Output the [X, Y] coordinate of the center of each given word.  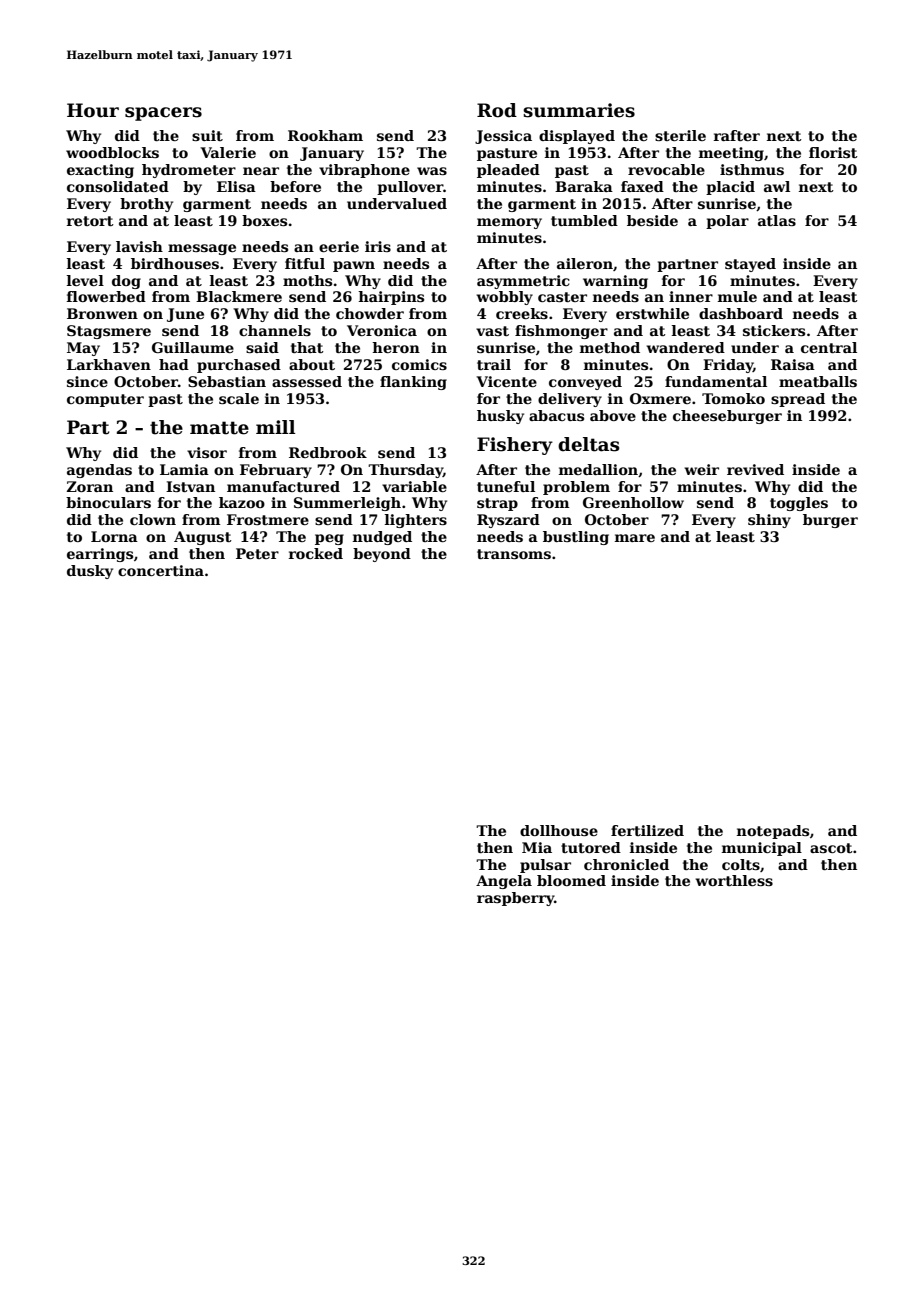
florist [833, 152]
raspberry [515, 899]
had [174, 364]
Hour [93, 110]
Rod [497, 110]
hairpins [391, 298]
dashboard [741, 313]
